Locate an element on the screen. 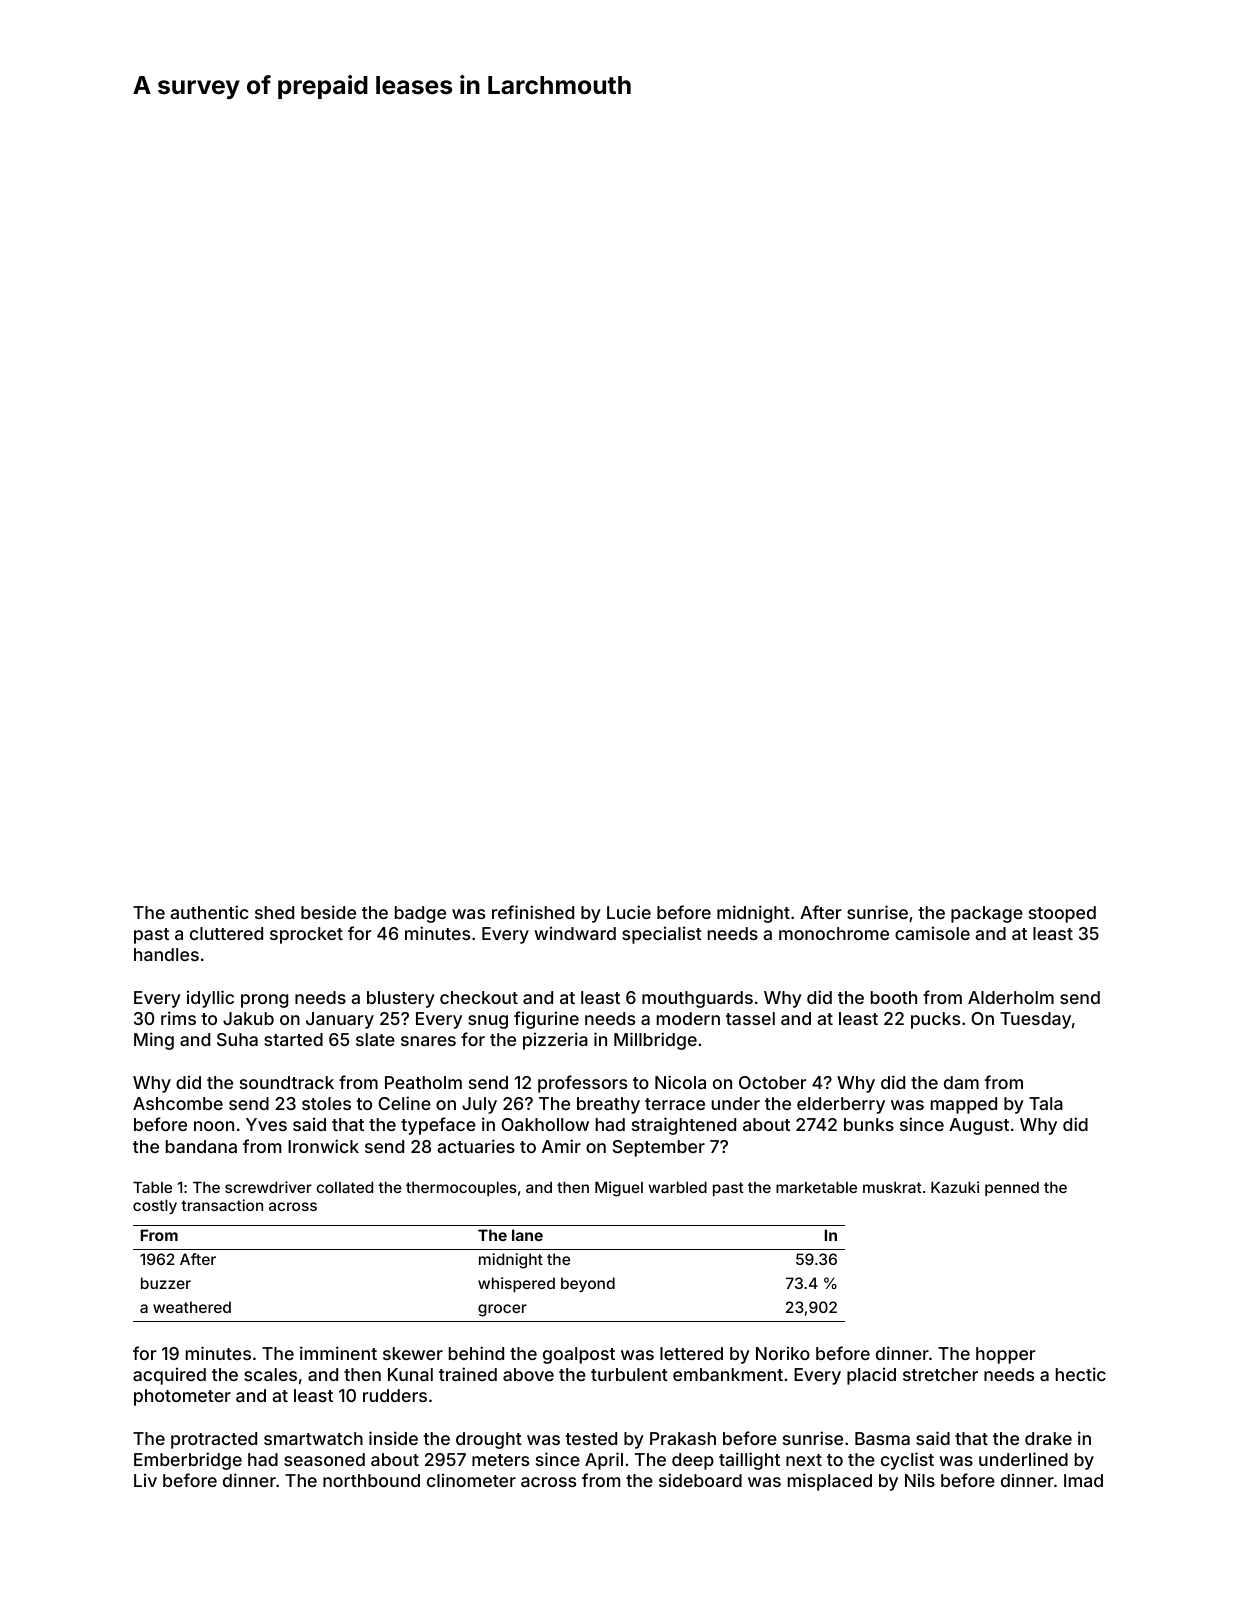 This screenshot has width=1240, height=1605. pucks is located at coordinates (935, 1020).
